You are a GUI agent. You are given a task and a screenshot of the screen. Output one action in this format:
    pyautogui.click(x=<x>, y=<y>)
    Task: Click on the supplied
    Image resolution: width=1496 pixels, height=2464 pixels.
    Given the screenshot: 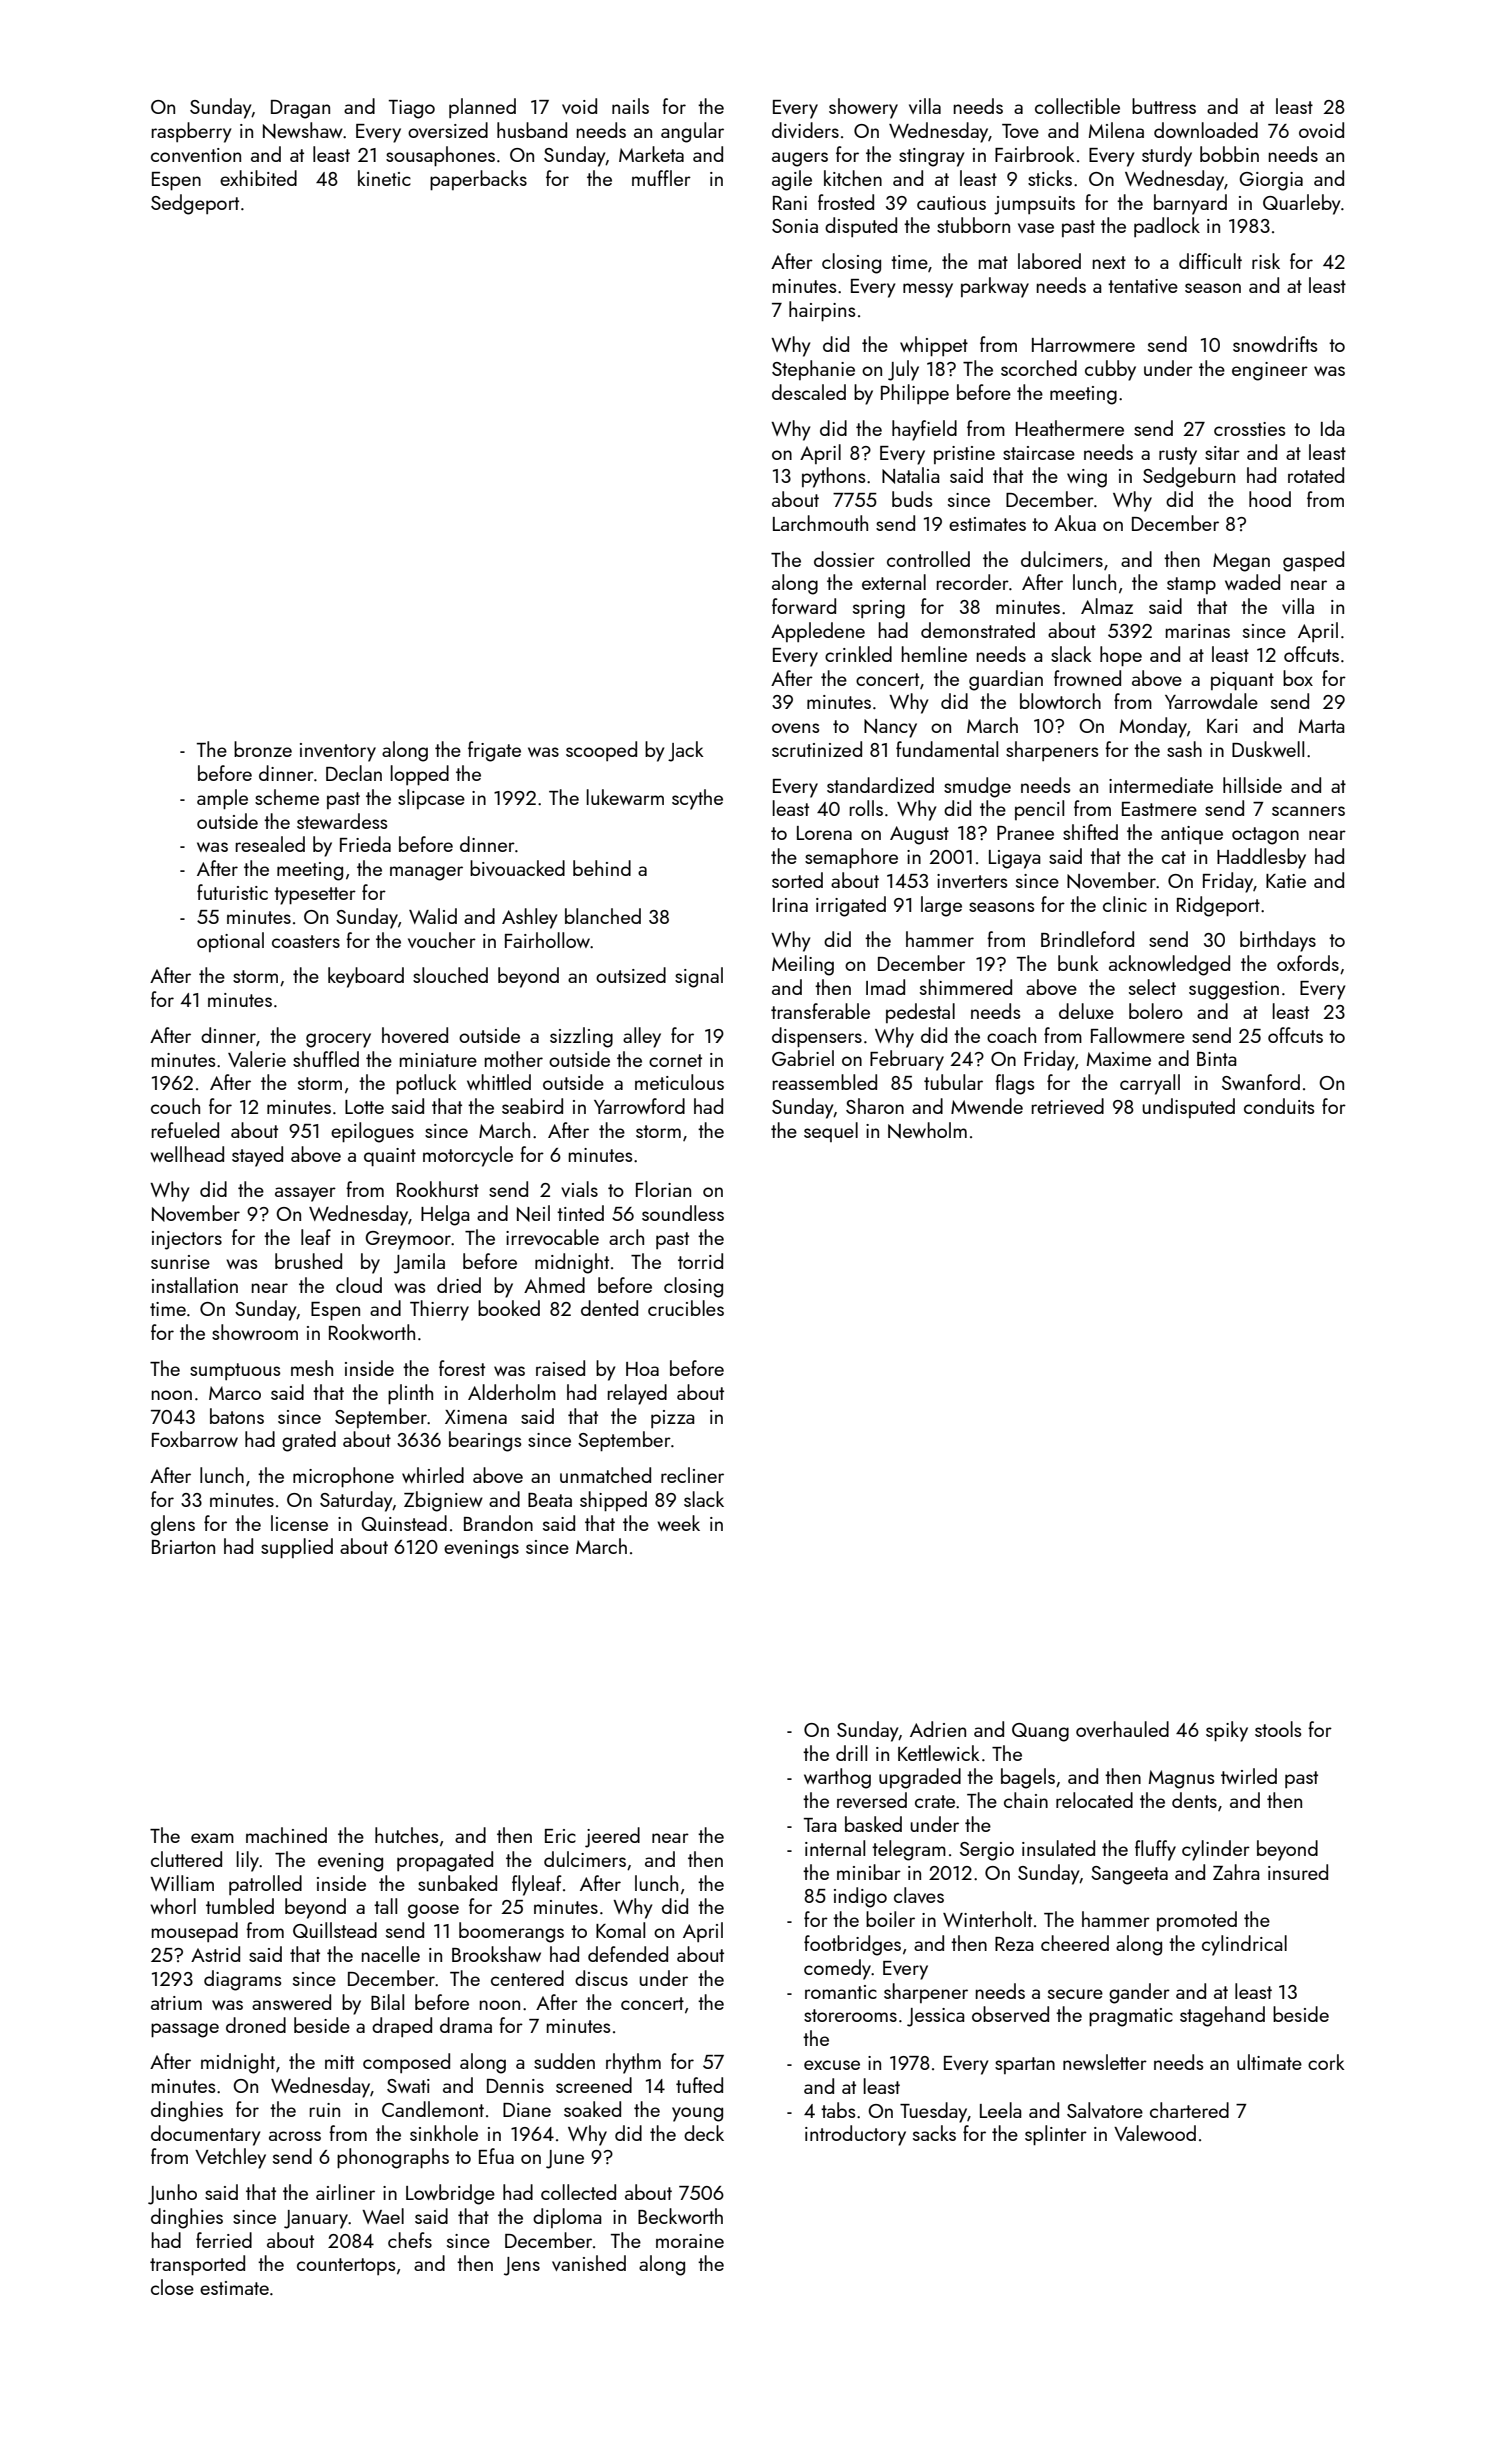 What is the action you would take?
    pyautogui.click(x=297, y=1548)
